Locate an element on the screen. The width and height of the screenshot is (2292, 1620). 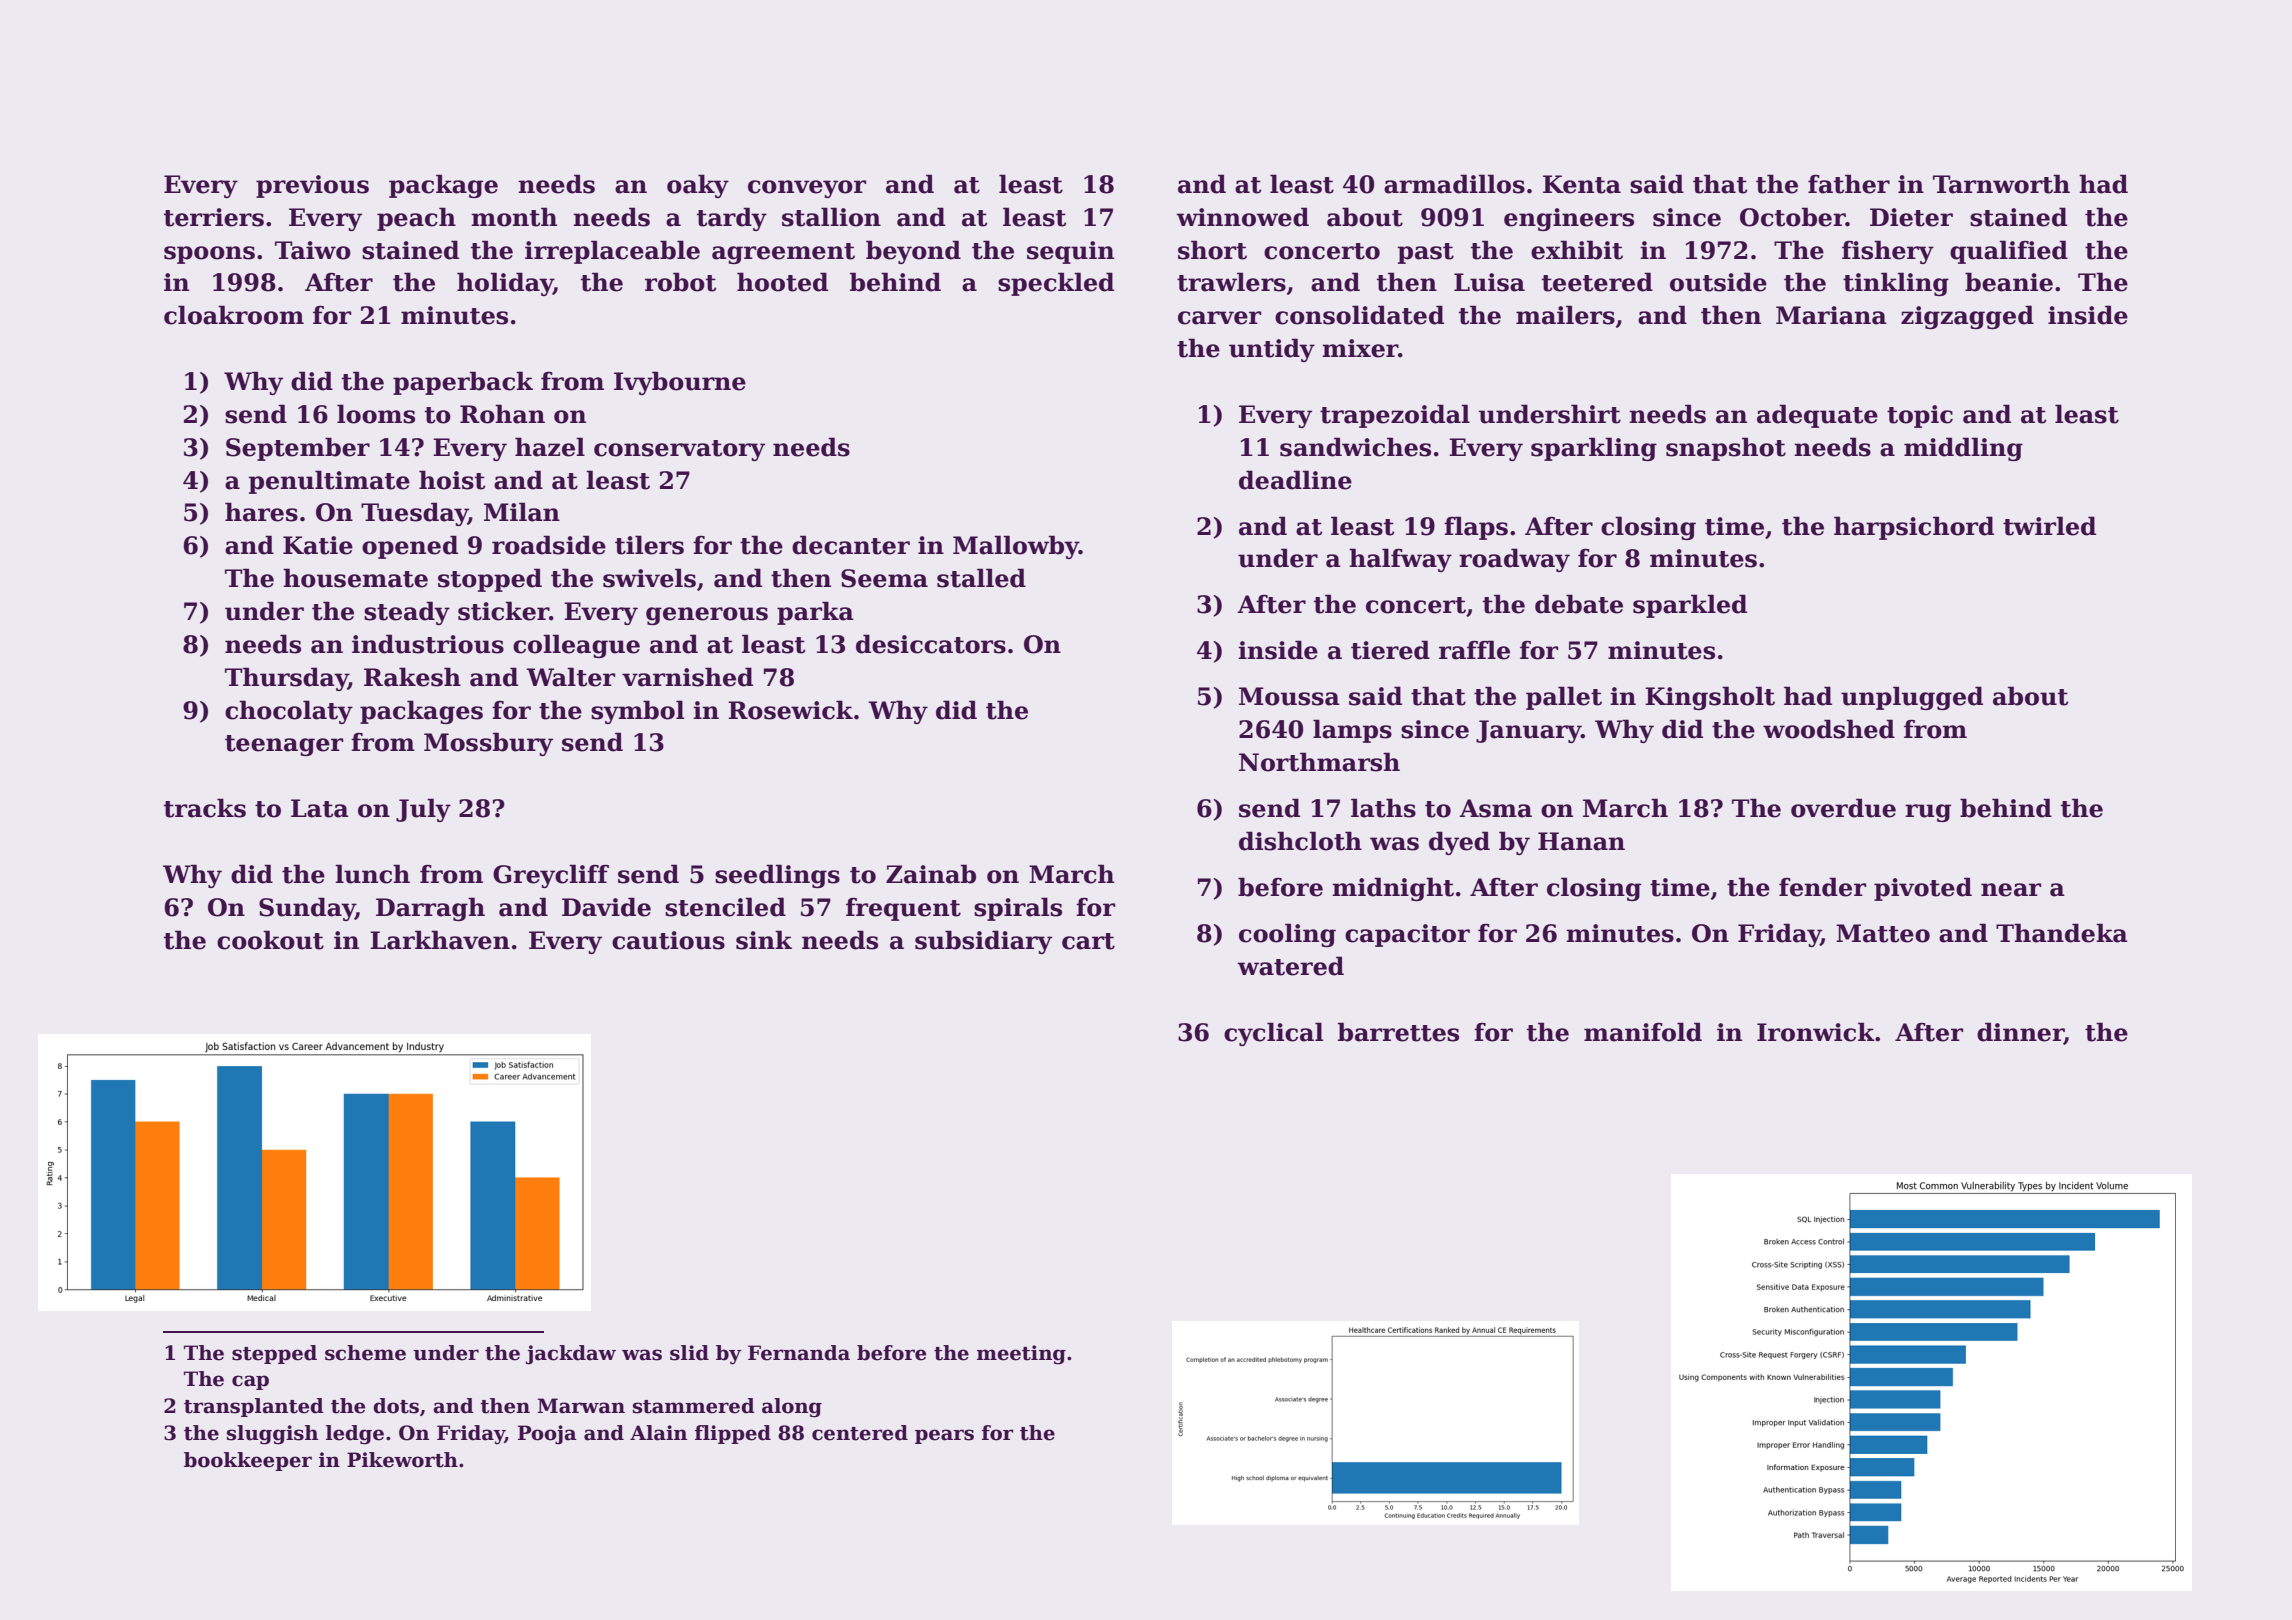
father is located at coordinates (1849, 184).
